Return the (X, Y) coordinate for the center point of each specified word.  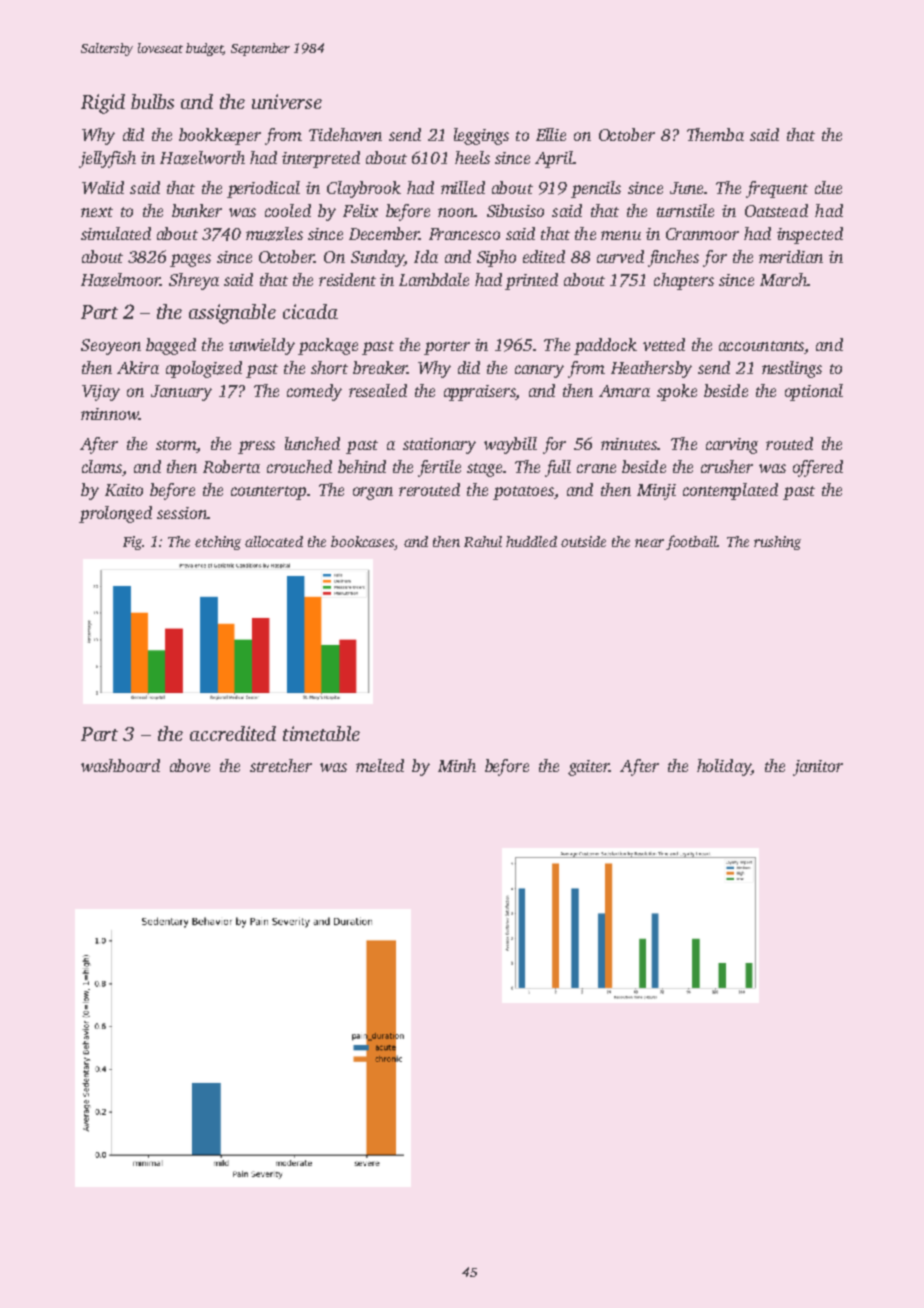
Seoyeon (111, 347)
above (190, 765)
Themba (715, 134)
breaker (380, 367)
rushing (777, 543)
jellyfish (107, 159)
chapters (684, 281)
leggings (481, 136)
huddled (531, 541)
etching (218, 543)
